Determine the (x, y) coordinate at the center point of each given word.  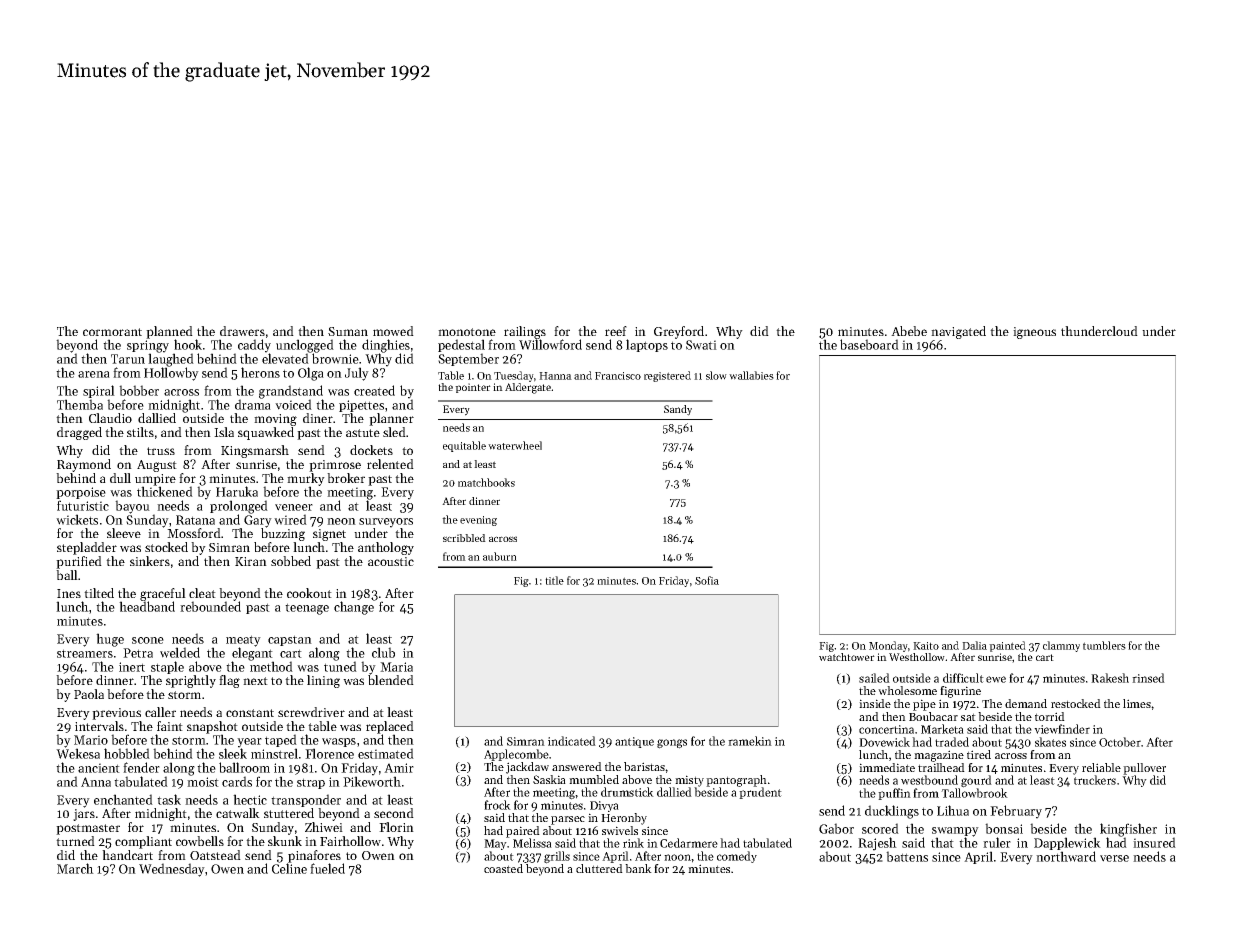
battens (907, 856)
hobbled (127, 753)
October (1120, 742)
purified (79, 562)
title (554, 580)
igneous (1034, 333)
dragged (79, 433)
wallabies (751, 375)
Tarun (128, 359)
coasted (503, 868)
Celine (289, 868)
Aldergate (528, 388)
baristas (644, 766)
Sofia (707, 580)
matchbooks (486, 482)
